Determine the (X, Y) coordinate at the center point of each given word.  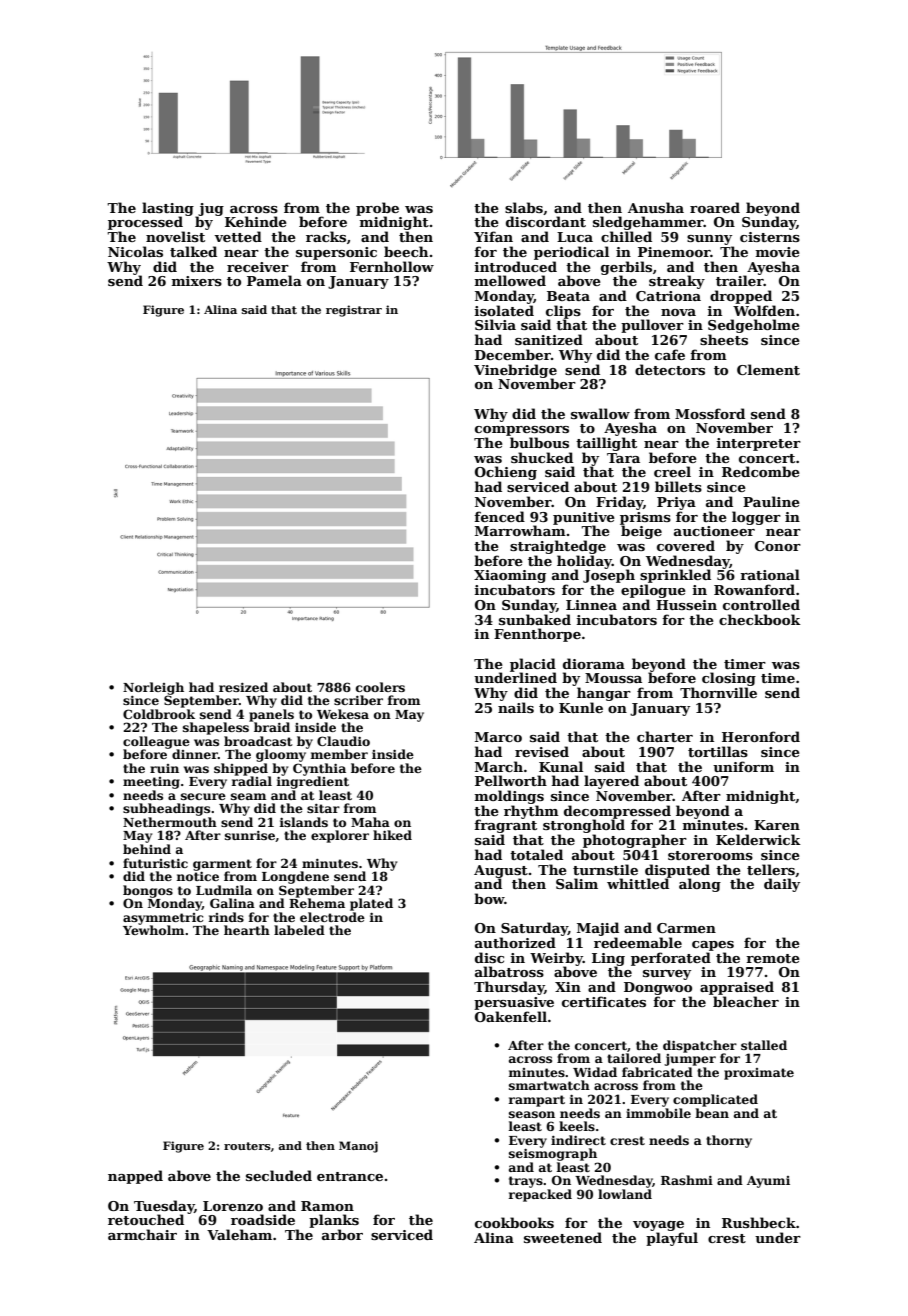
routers (247, 1146)
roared (715, 207)
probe (377, 209)
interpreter (759, 444)
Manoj (358, 1147)
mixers (197, 281)
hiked (392, 835)
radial (252, 781)
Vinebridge (515, 371)
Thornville (718, 692)
